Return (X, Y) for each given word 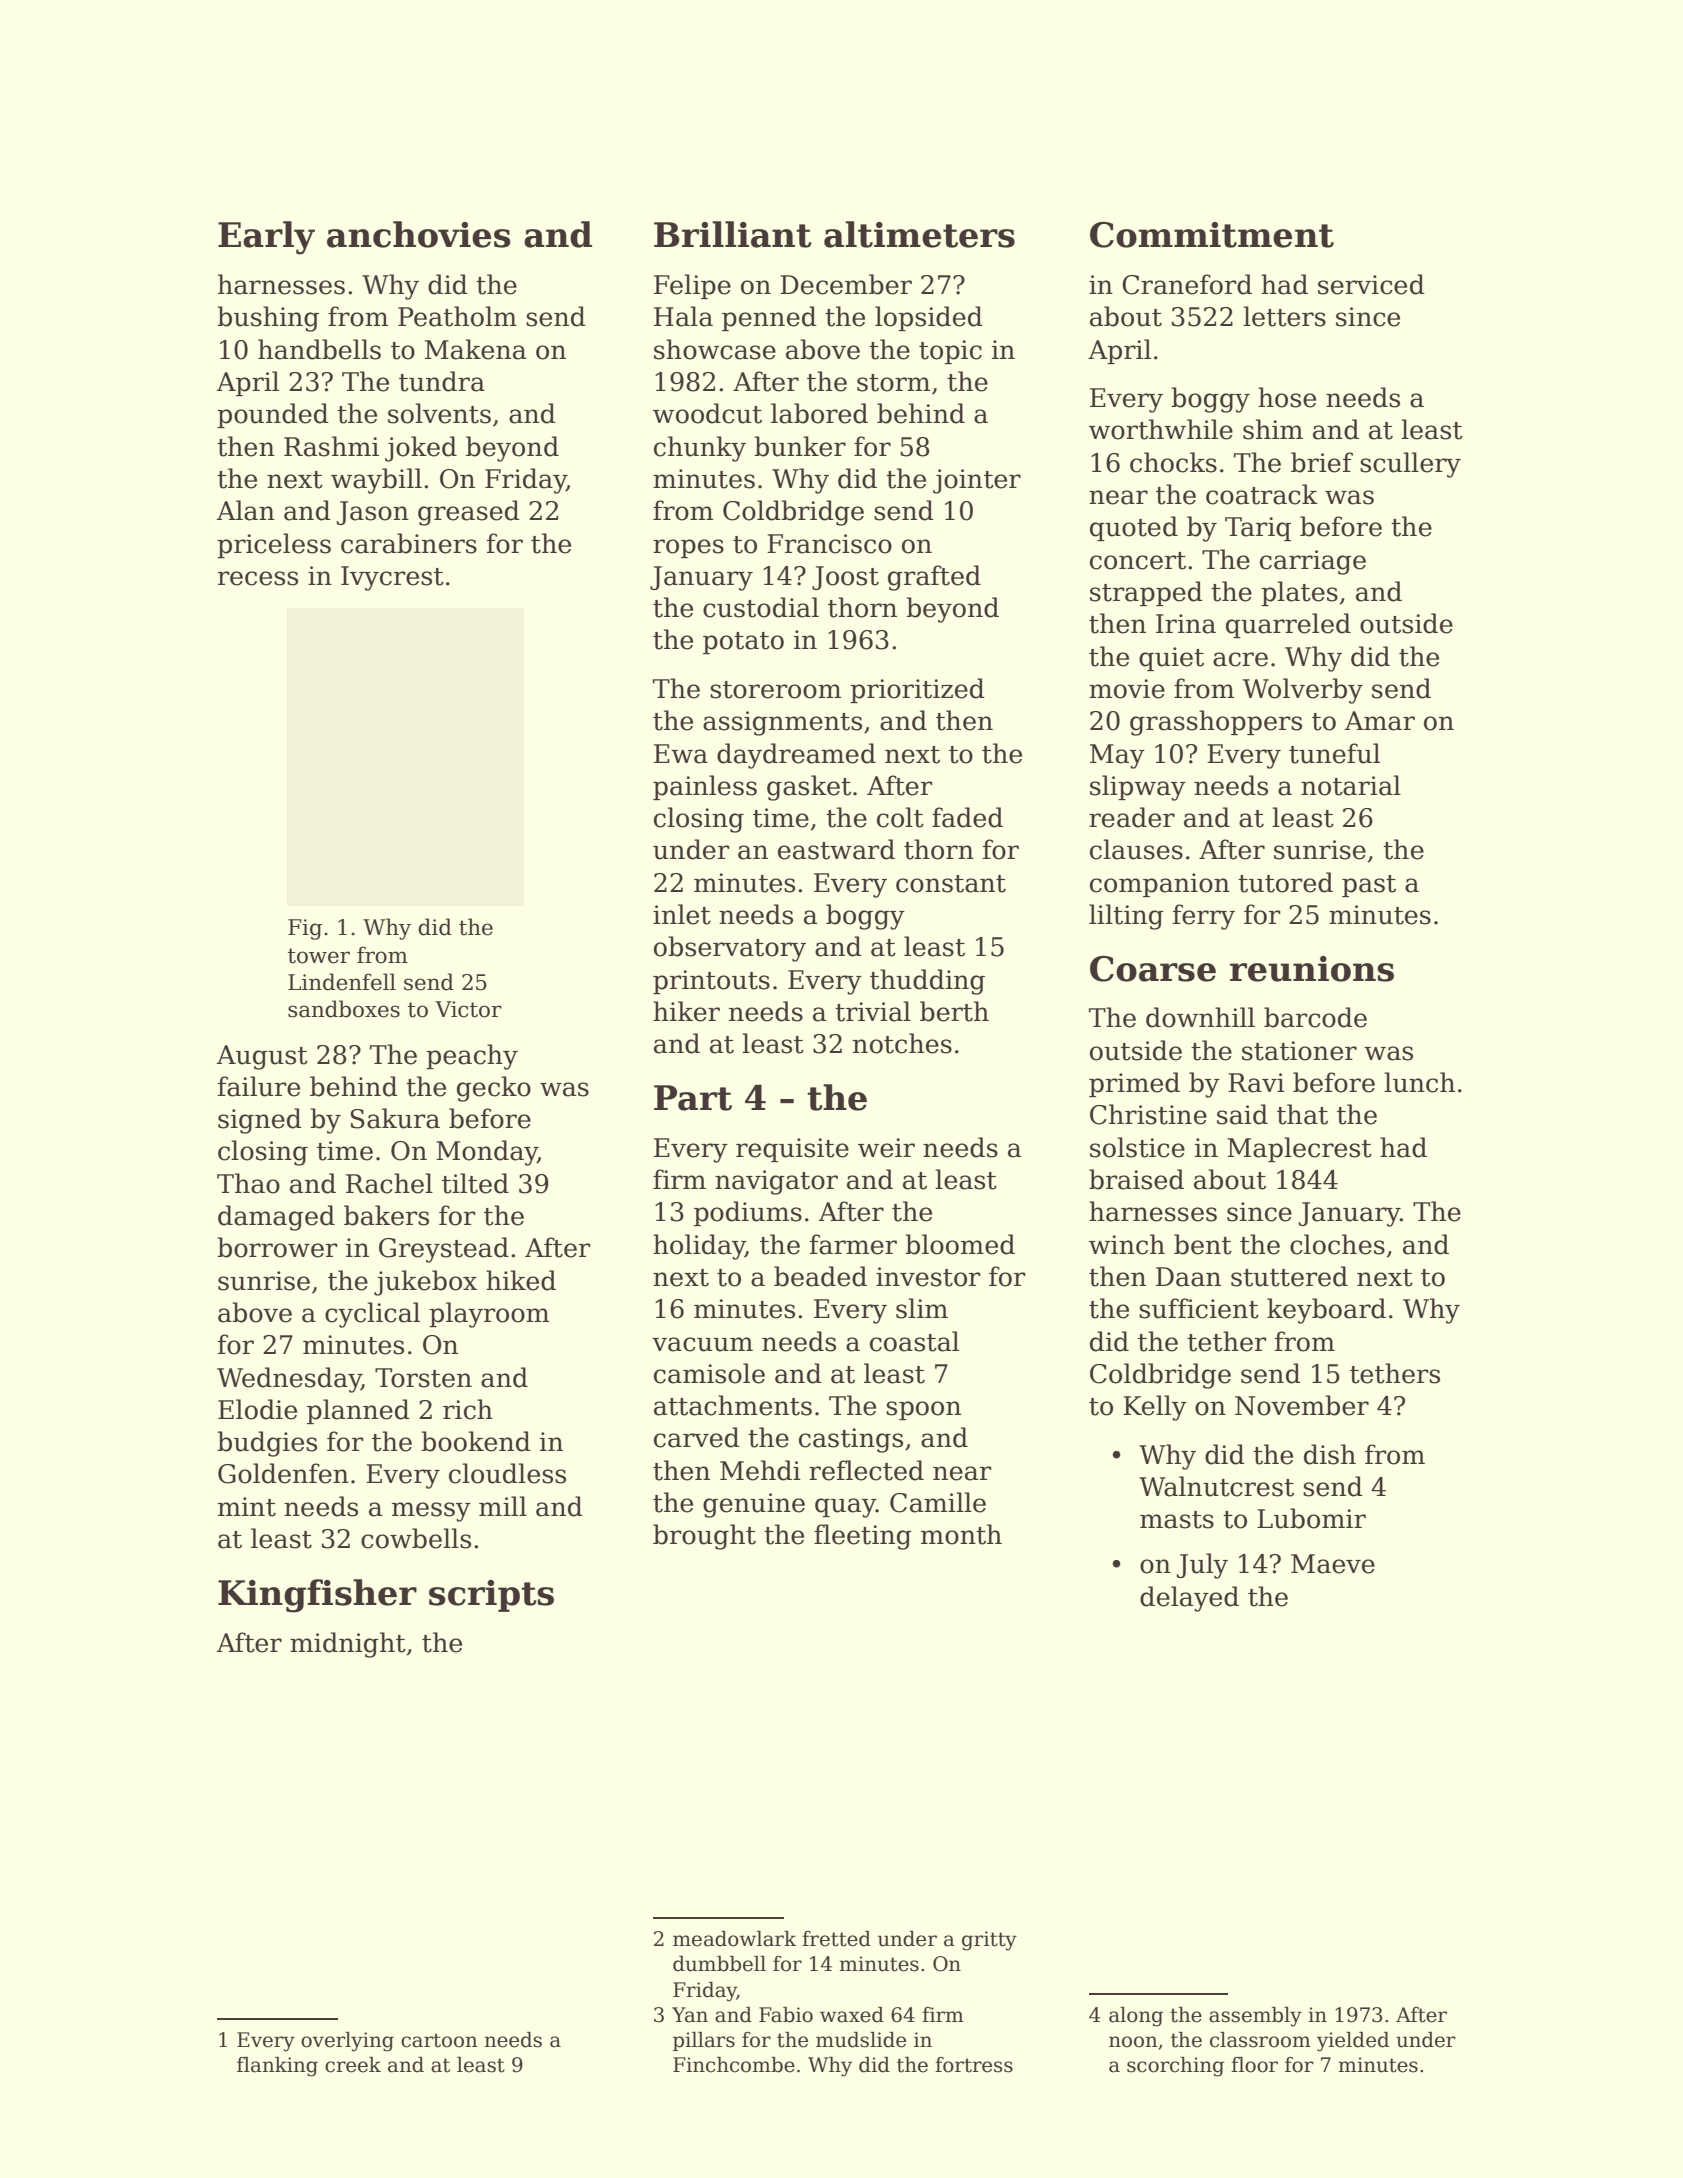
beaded (820, 1276)
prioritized (917, 690)
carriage (1313, 562)
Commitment (1212, 235)
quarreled (1288, 625)
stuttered (1289, 1276)
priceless (274, 545)
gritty (989, 1941)
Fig (305, 929)
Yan (690, 2015)
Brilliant (733, 234)
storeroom (775, 690)
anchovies (419, 234)
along (1136, 2017)
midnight (348, 1645)
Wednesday (289, 1380)
